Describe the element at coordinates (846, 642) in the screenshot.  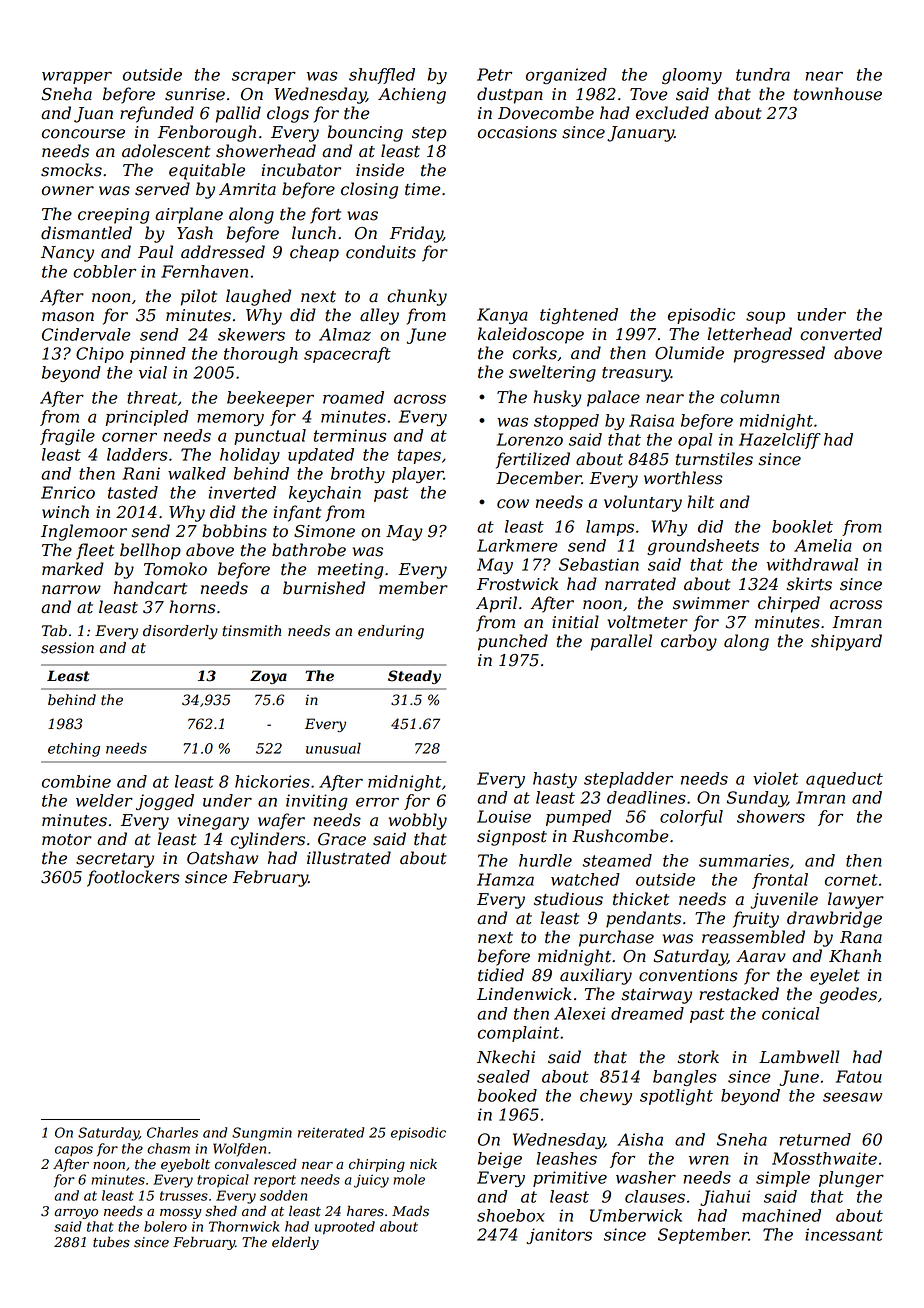
I see `shipyard` at that location.
